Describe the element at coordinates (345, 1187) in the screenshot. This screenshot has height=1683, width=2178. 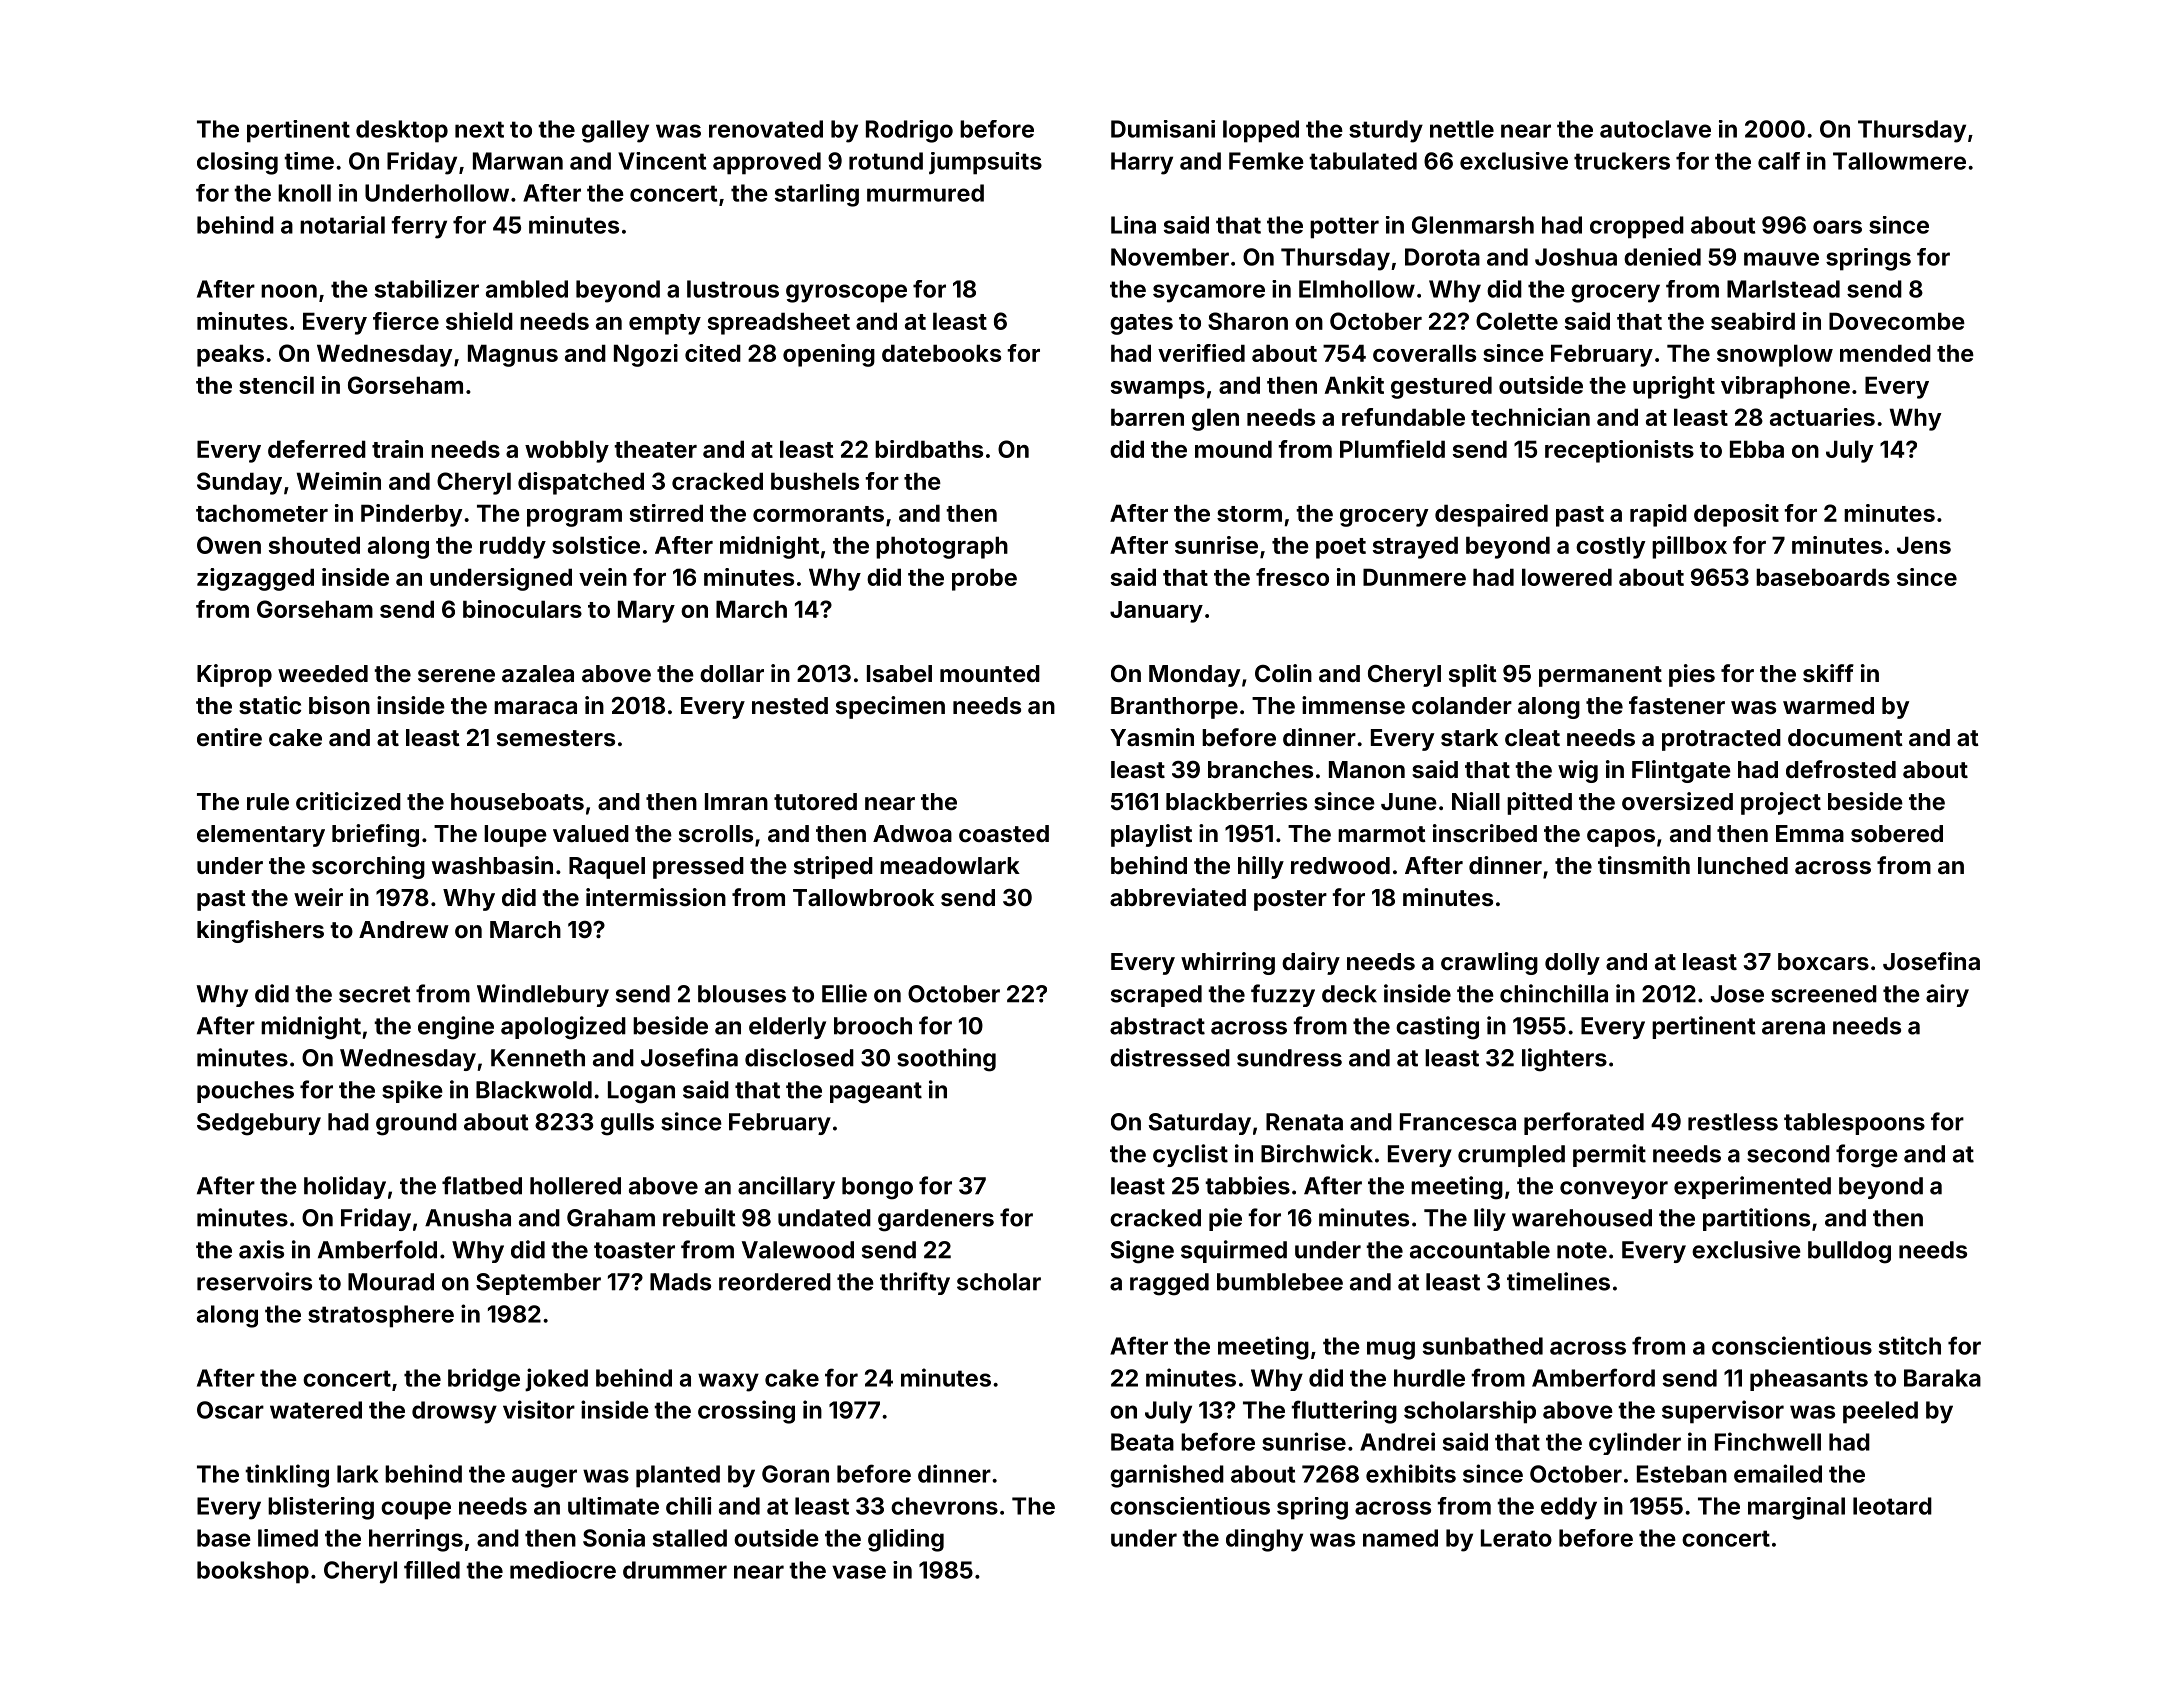
I see `holiday` at that location.
